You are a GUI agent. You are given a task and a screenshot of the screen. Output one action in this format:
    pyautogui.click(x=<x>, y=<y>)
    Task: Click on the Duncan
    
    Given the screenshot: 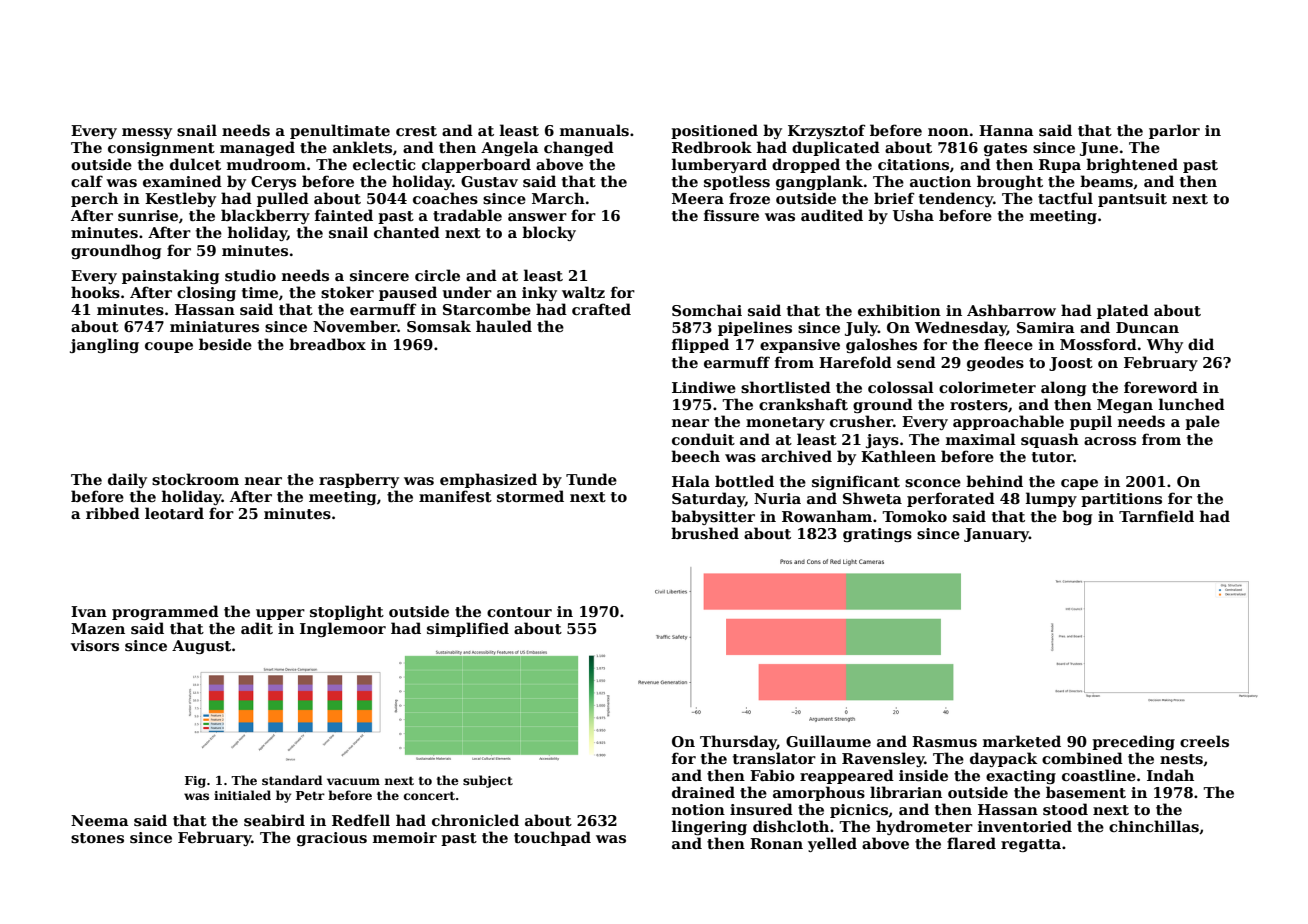 What is the action you would take?
    pyautogui.click(x=1147, y=327)
